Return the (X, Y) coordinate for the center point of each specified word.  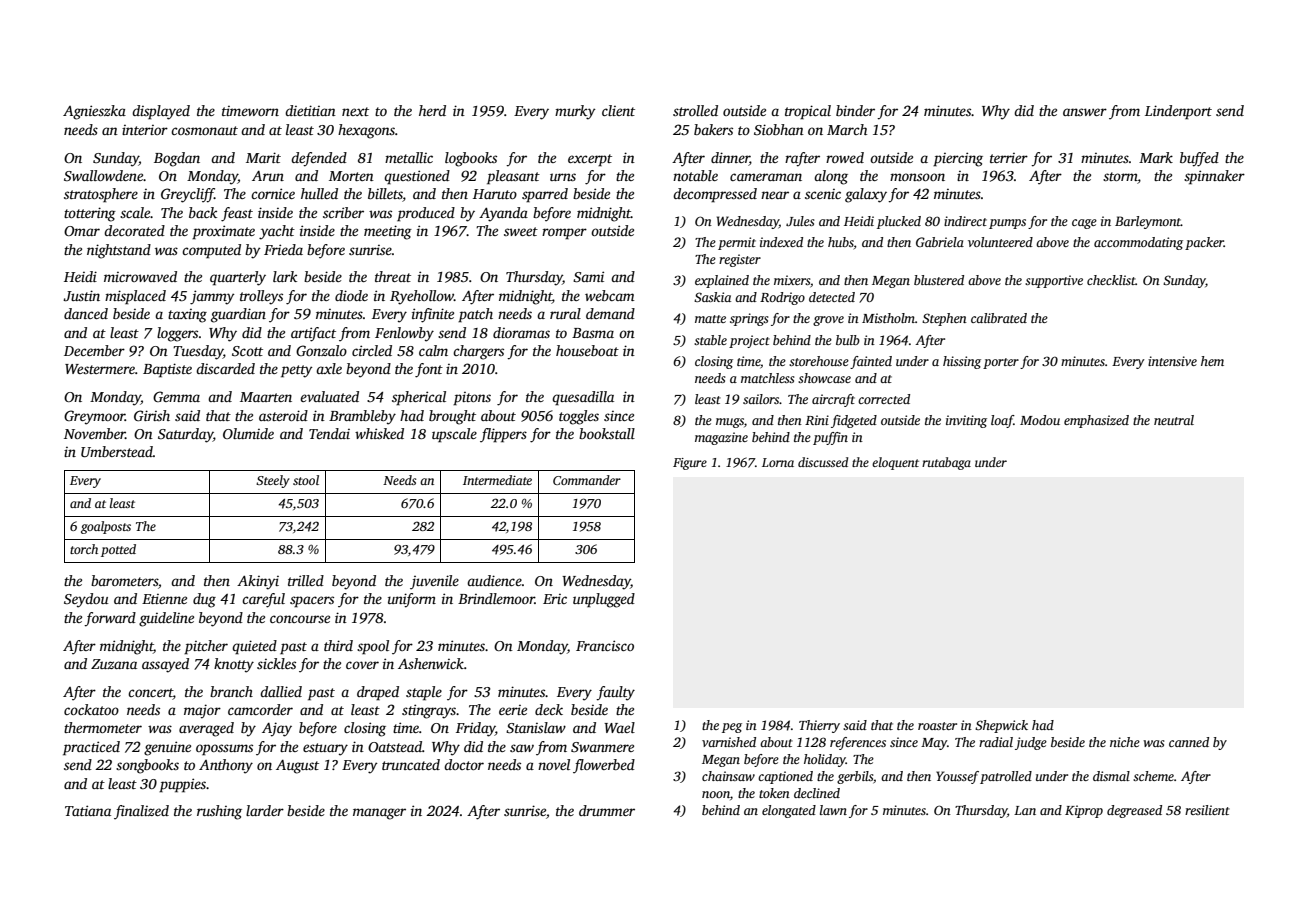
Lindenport (1178, 112)
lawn (833, 810)
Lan (1025, 810)
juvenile (434, 582)
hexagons (366, 131)
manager (379, 814)
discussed (823, 462)
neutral (1174, 420)
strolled (695, 110)
